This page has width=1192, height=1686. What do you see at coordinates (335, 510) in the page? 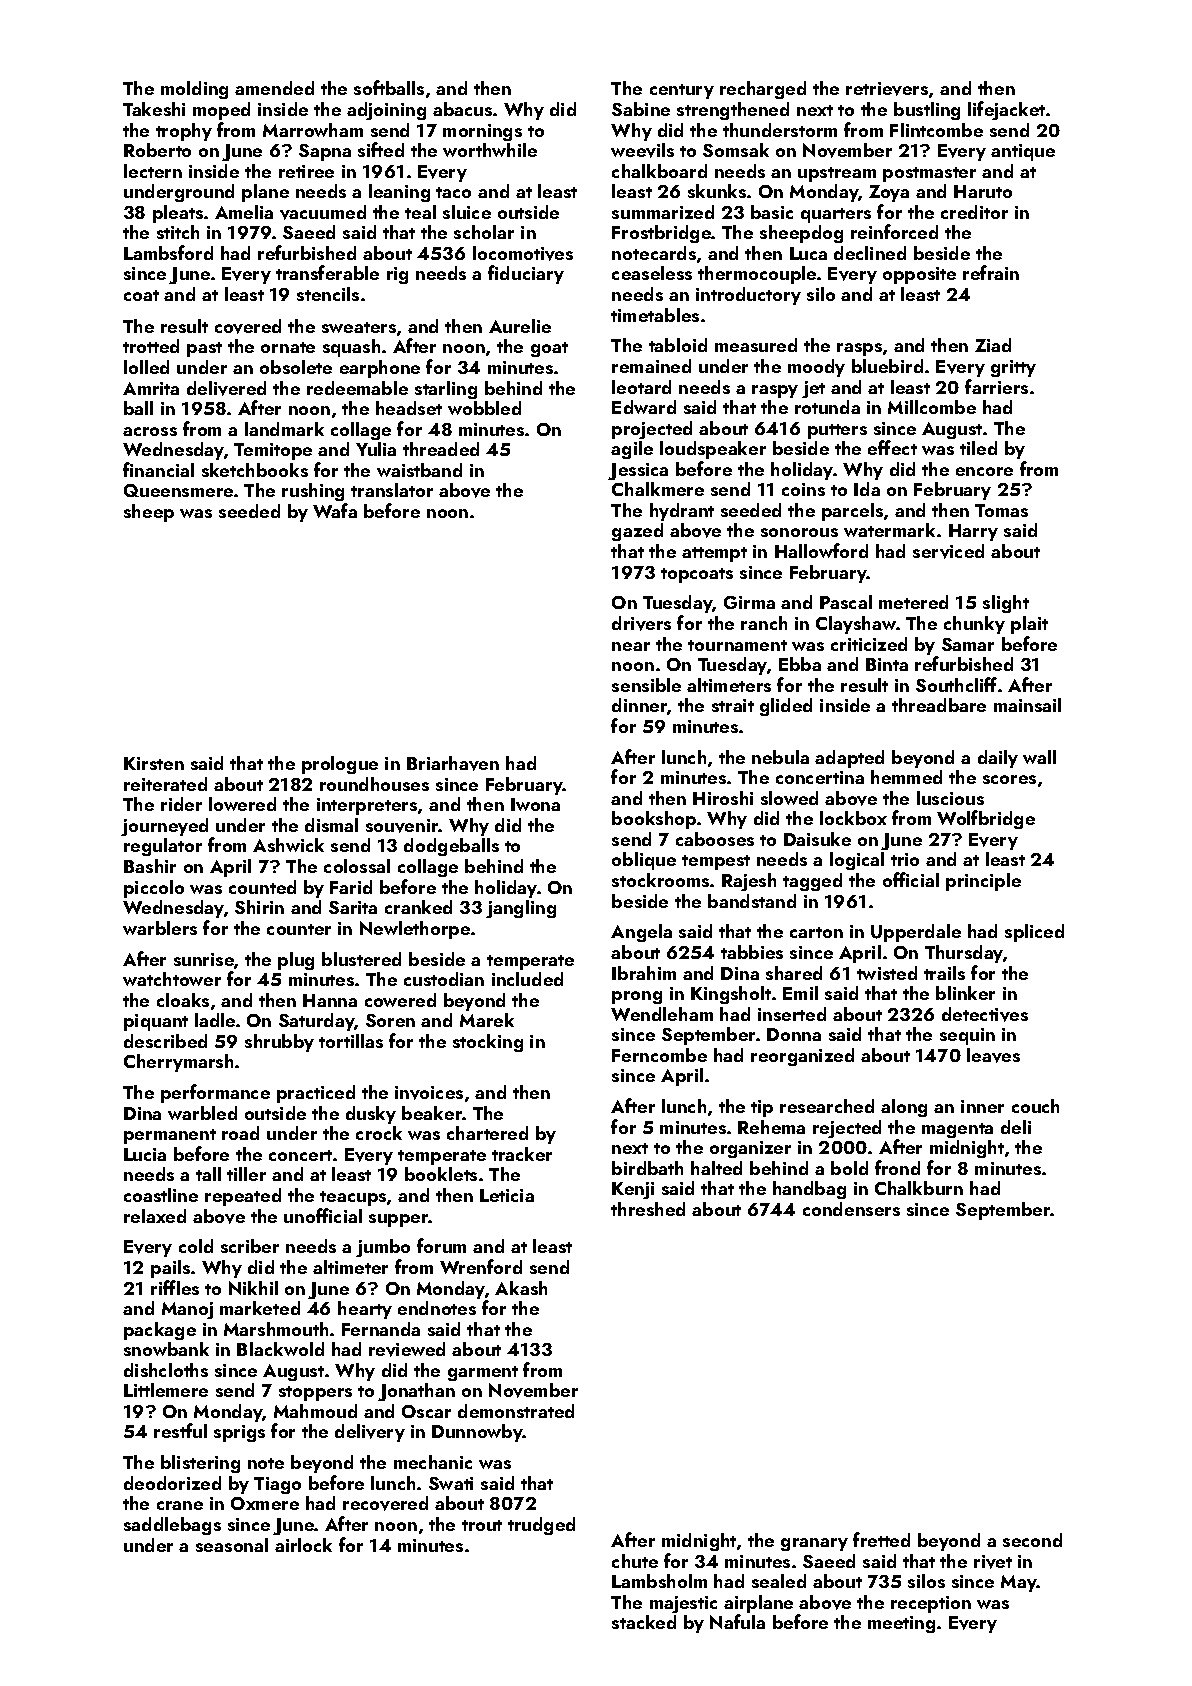
I see `Wafa` at bounding box center [335, 510].
